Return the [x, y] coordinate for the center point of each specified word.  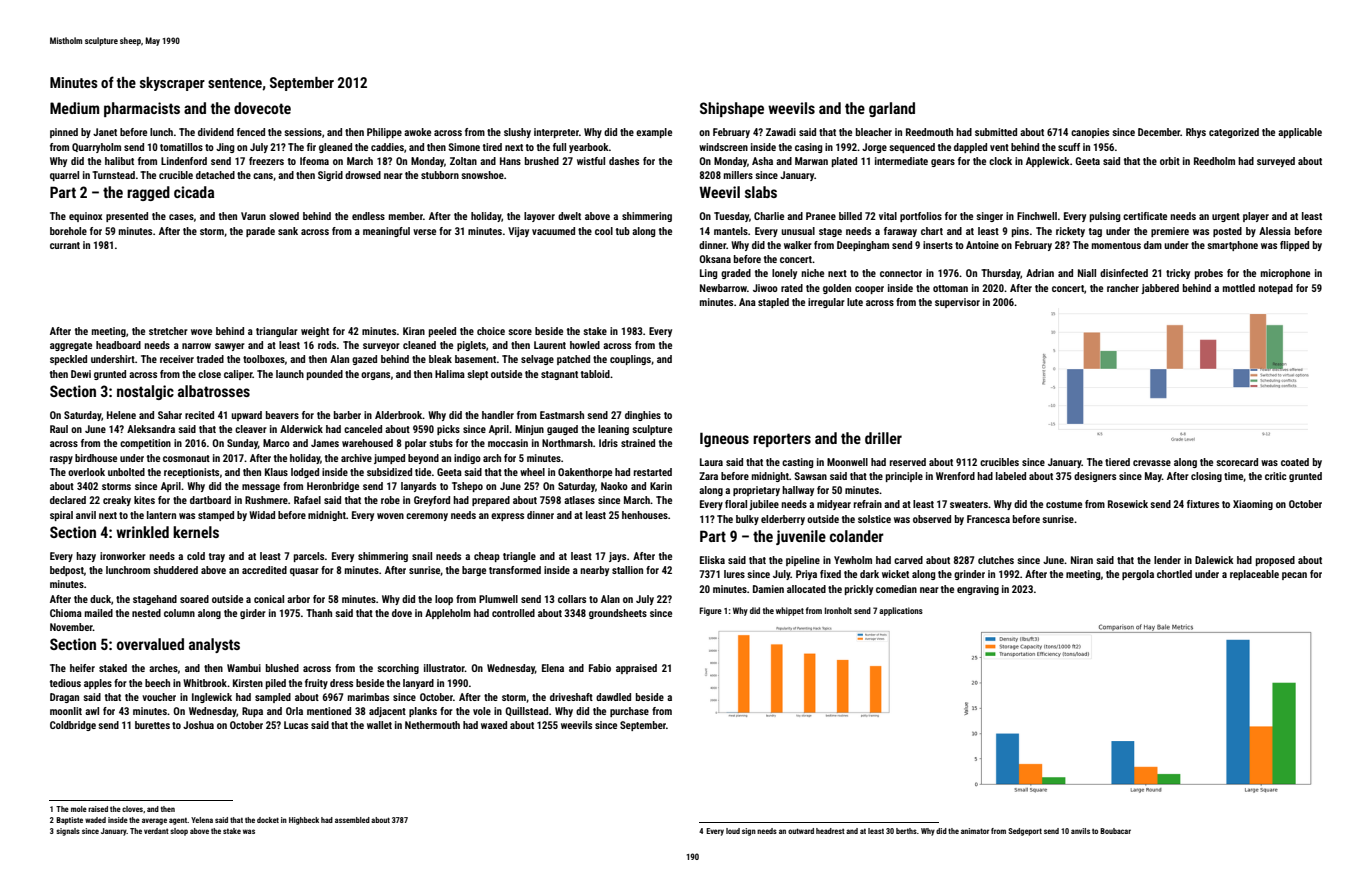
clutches [996, 560]
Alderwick [301, 429]
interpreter [556, 133]
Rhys [1196, 133]
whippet [790, 611]
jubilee [764, 505]
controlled [513, 613]
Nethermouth [432, 725]
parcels [309, 557]
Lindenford [184, 161]
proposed [1275, 561]
